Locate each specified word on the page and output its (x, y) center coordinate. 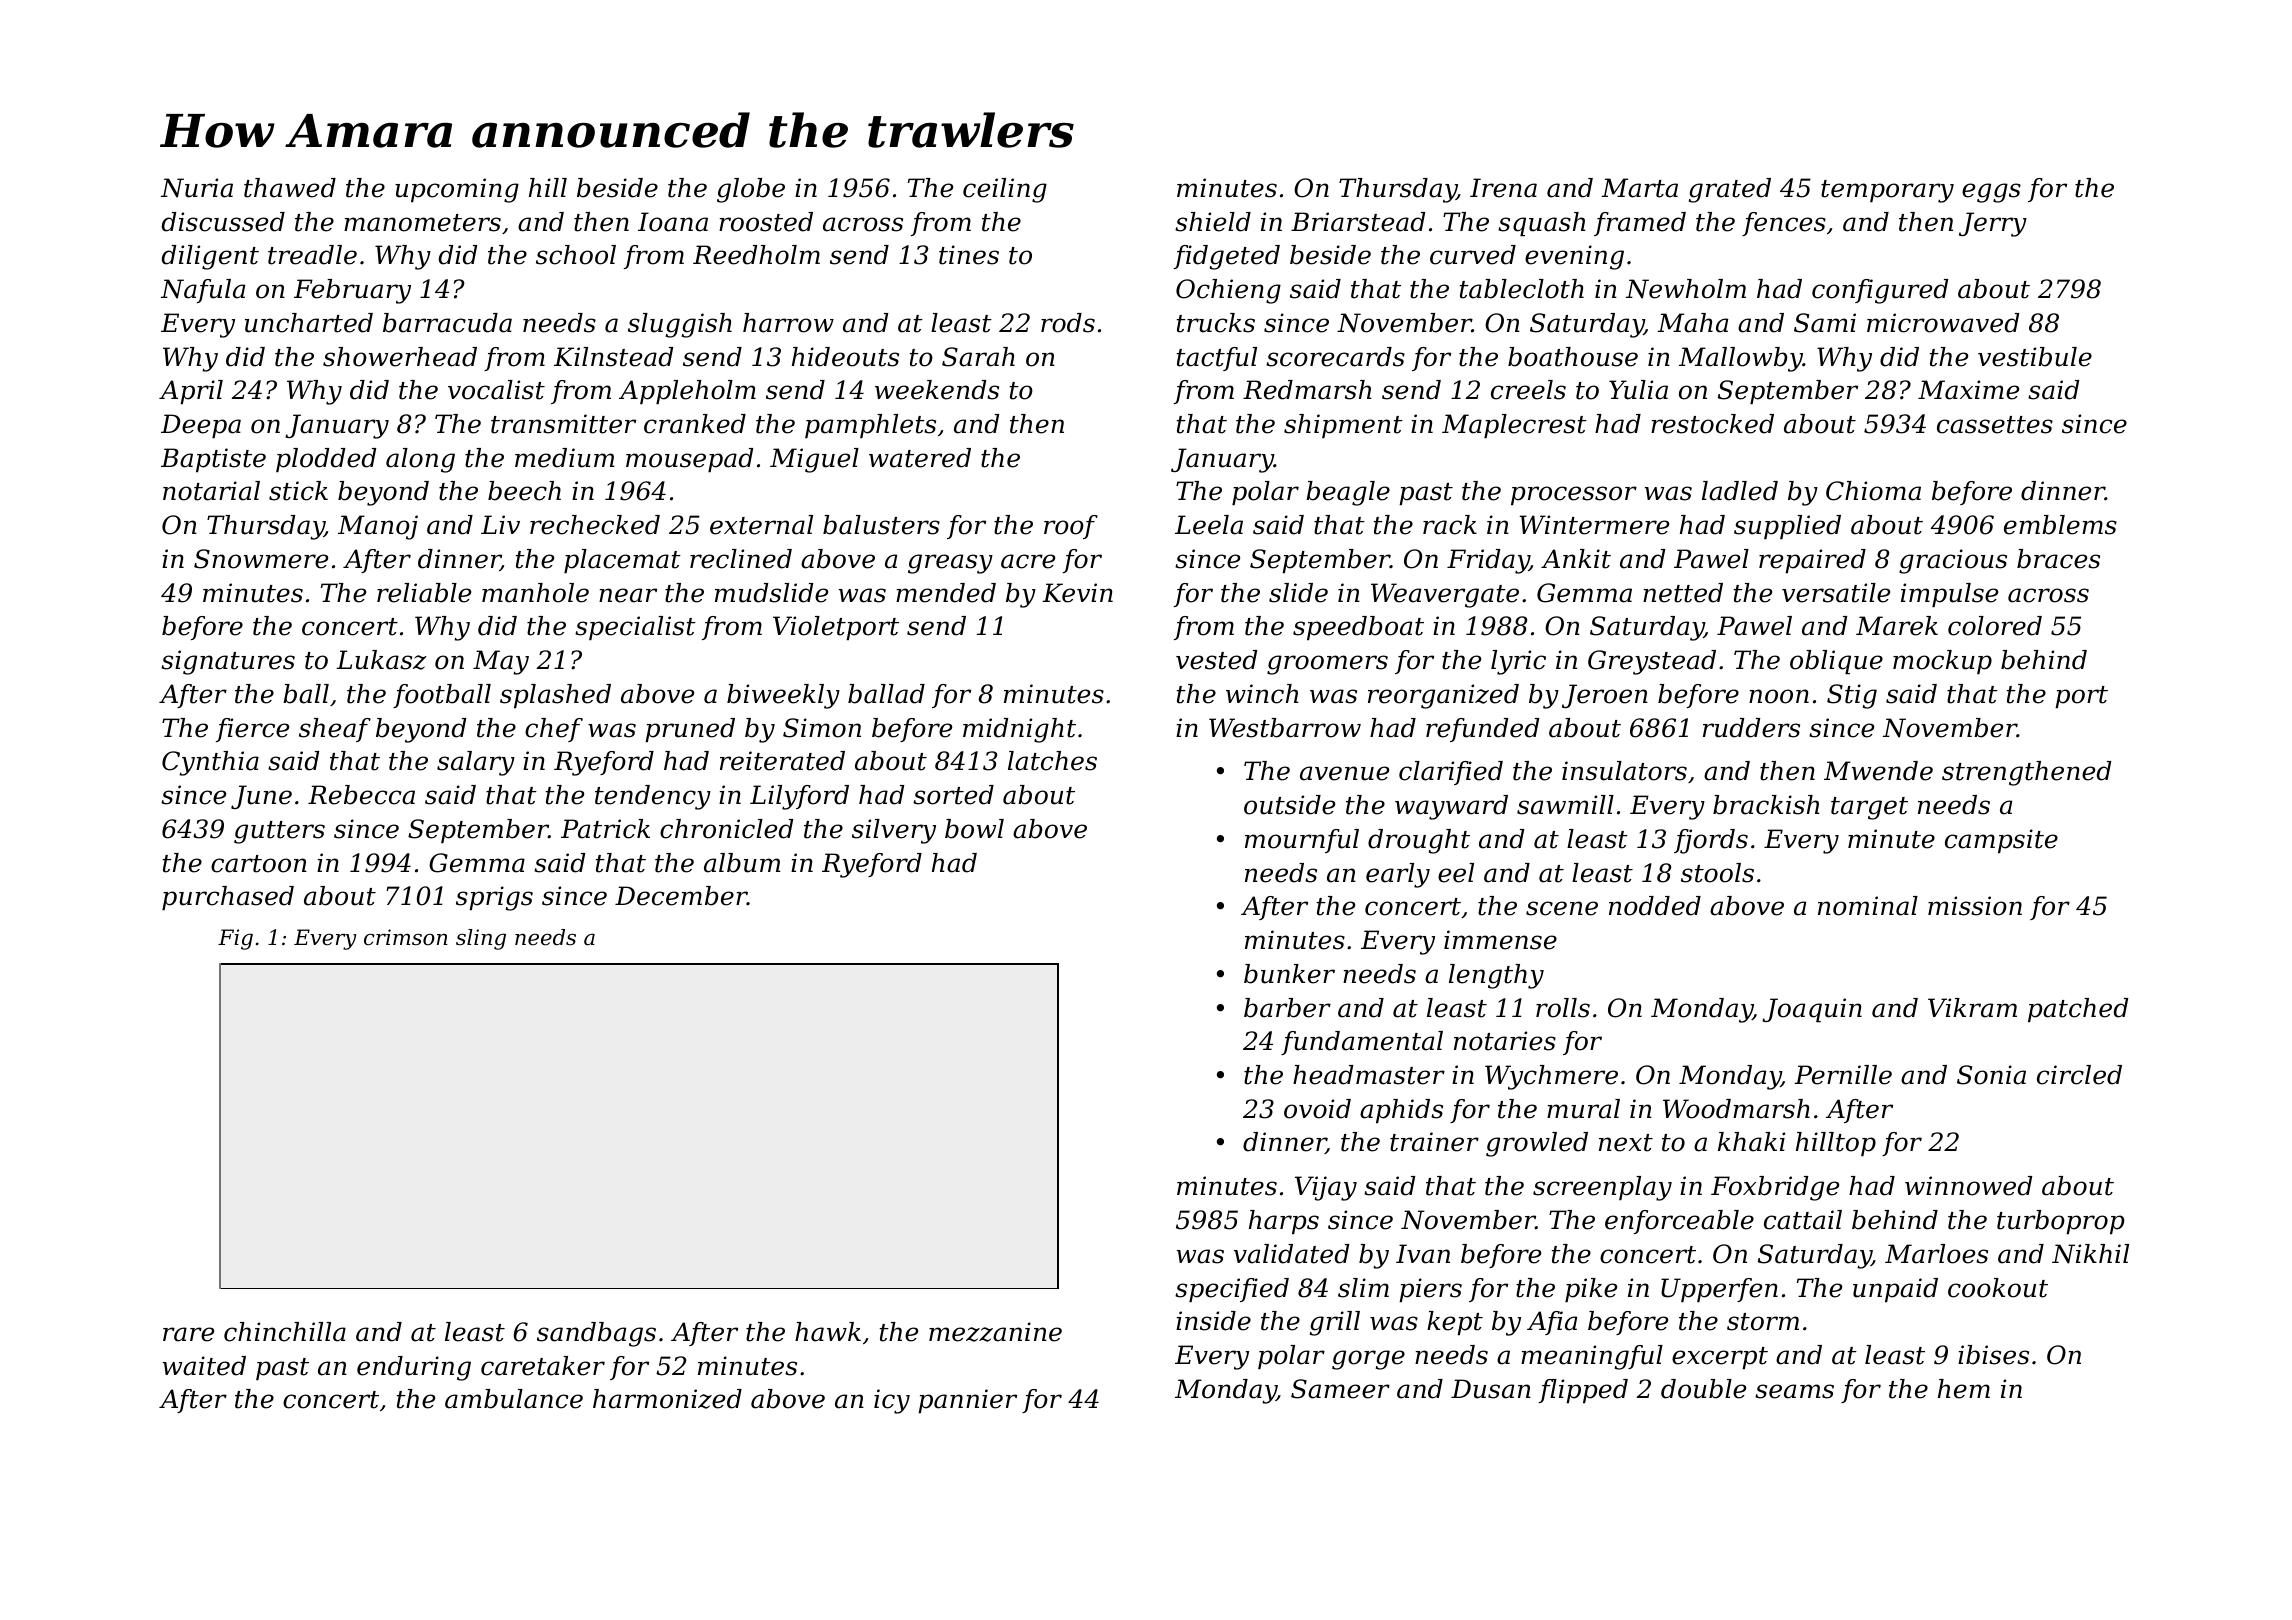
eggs (1991, 193)
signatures (228, 662)
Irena (1503, 188)
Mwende (1878, 771)
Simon (822, 728)
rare (188, 1334)
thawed (290, 188)
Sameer (1340, 1389)
